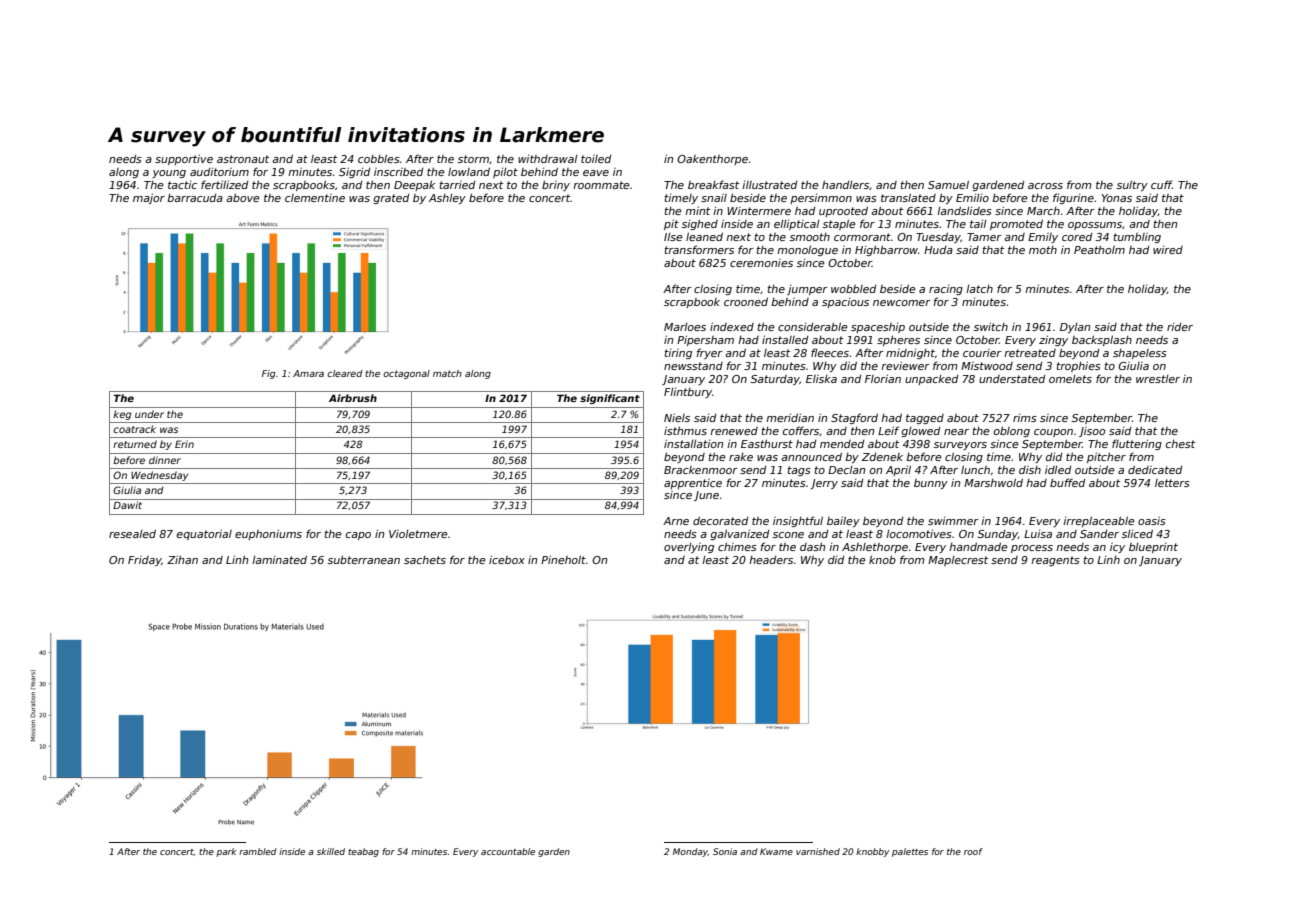 Image resolution: width=1308 pixels, height=924 pixels. What do you see at coordinates (705, 340) in the screenshot?
I see `Pipersham` at bounding box center [705, 340].
